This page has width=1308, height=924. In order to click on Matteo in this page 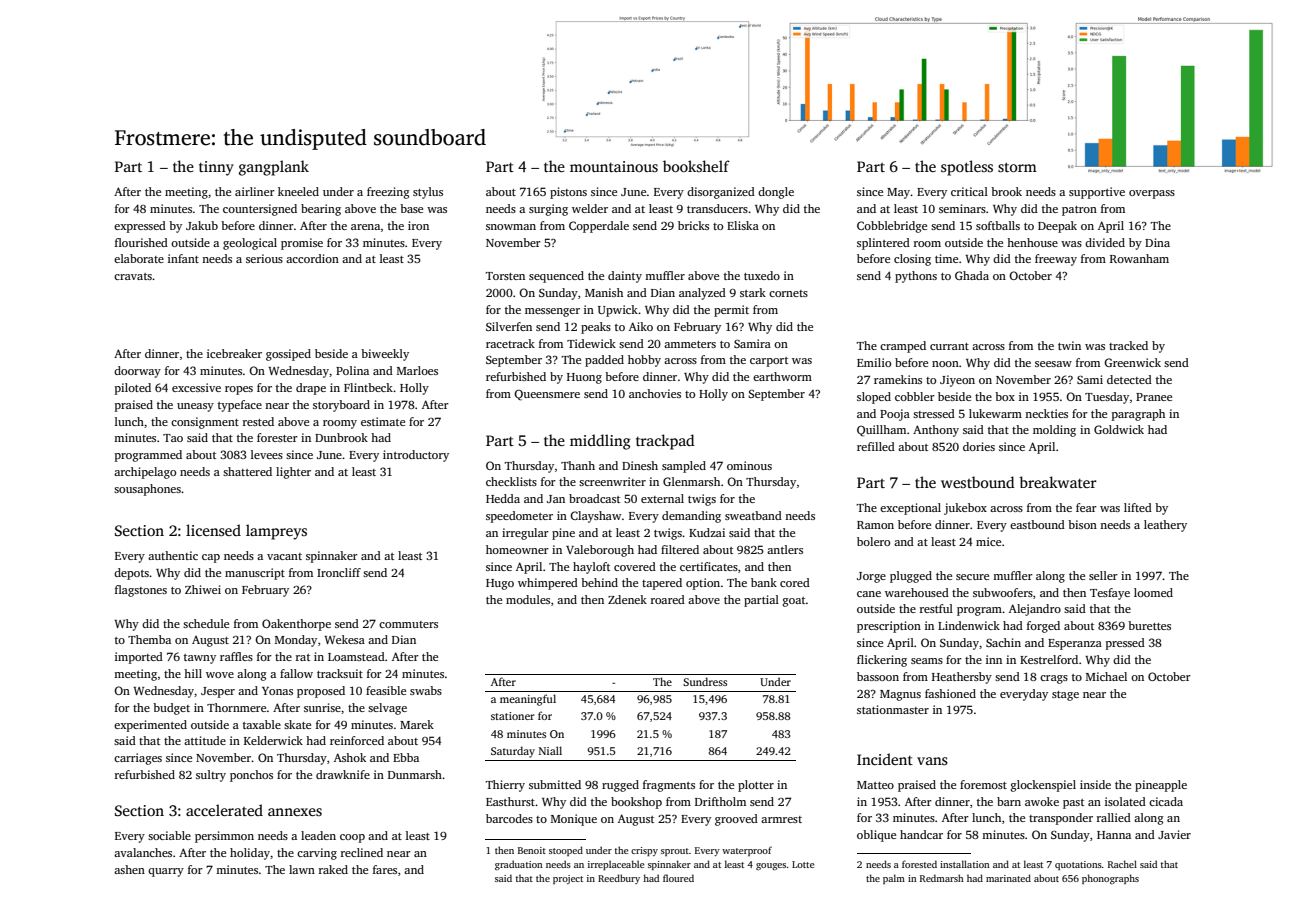, I will do `click(875, 785)`.
